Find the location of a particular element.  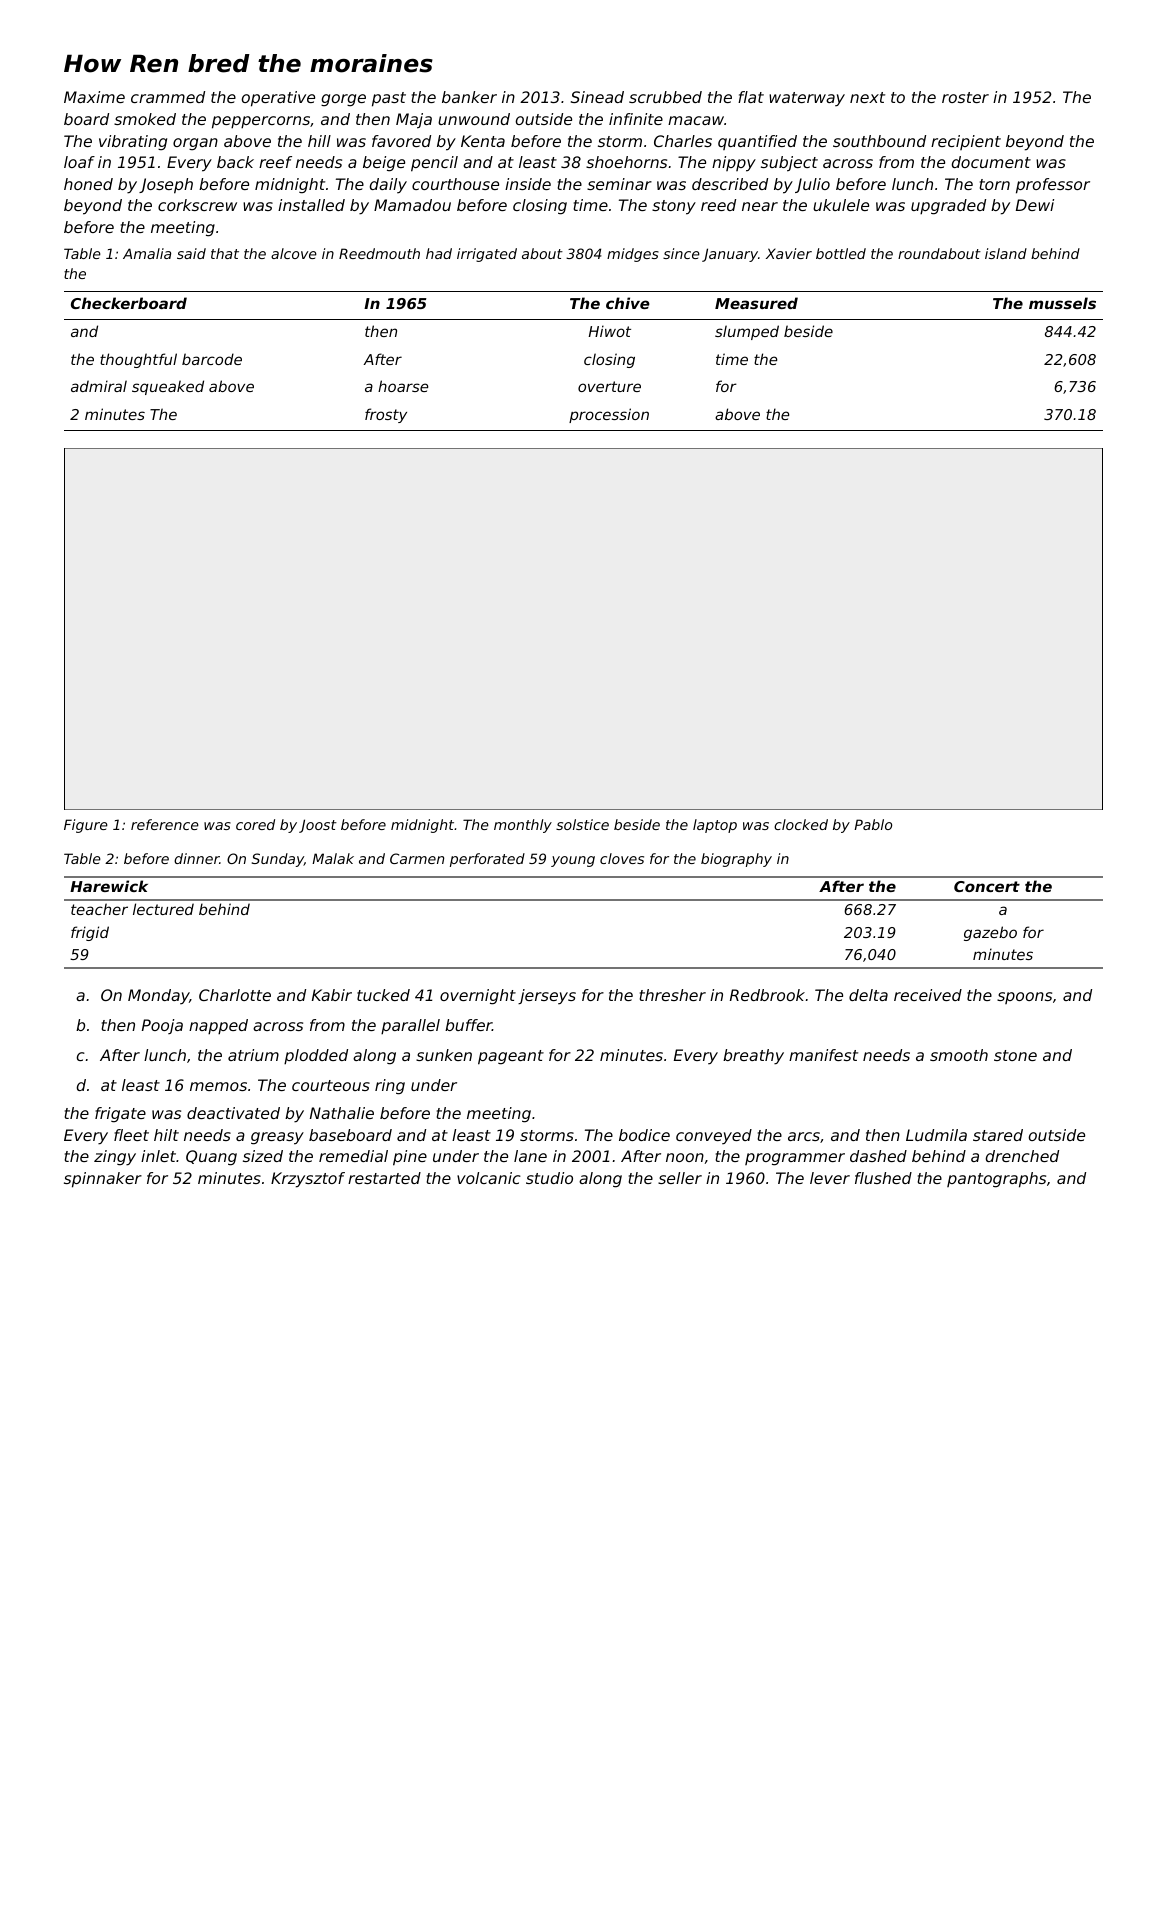

island is located at coordinates (1006, 253).
